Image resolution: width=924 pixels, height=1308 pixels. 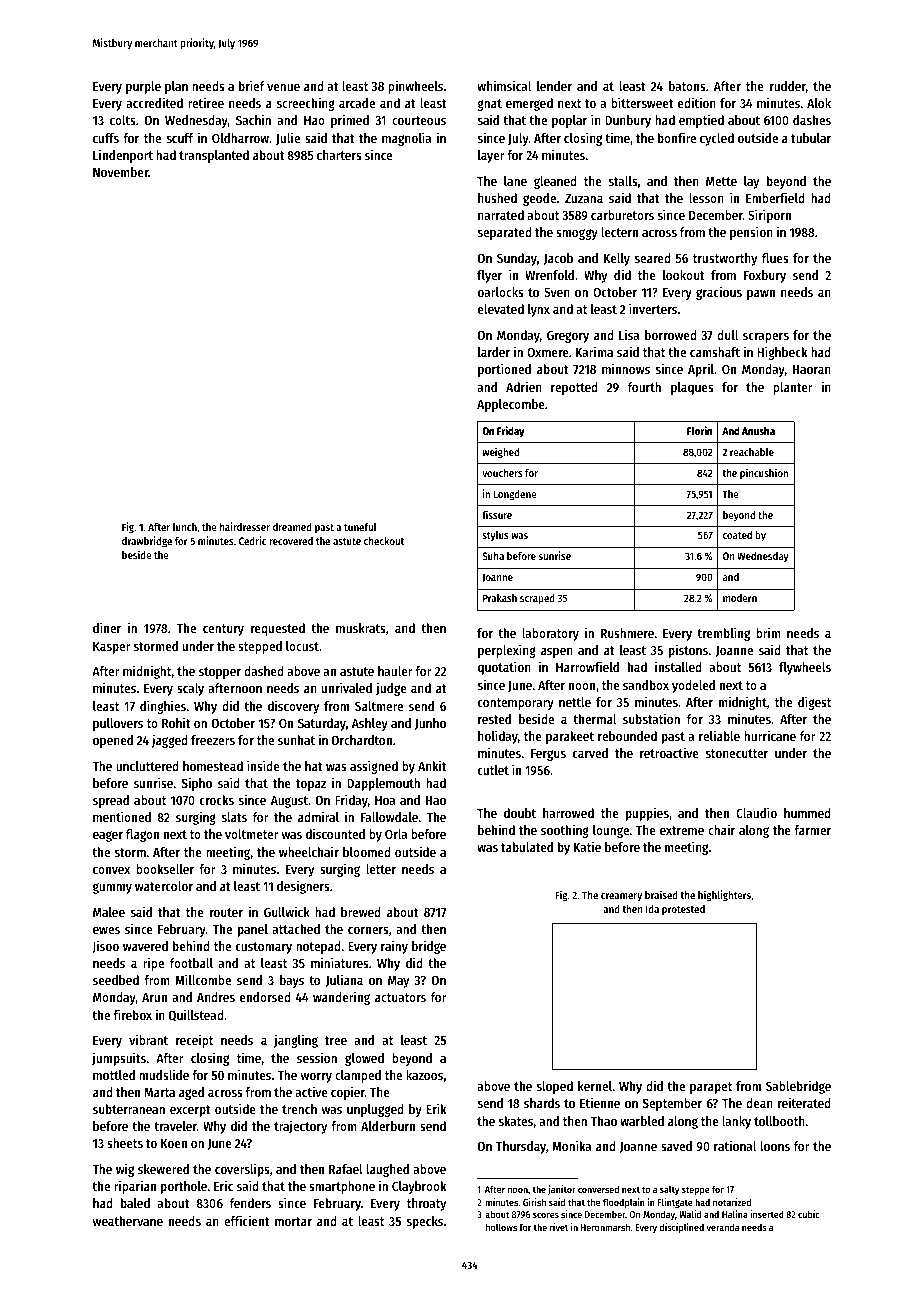 I want to click on highlighters, so click(x=724, y=896).
